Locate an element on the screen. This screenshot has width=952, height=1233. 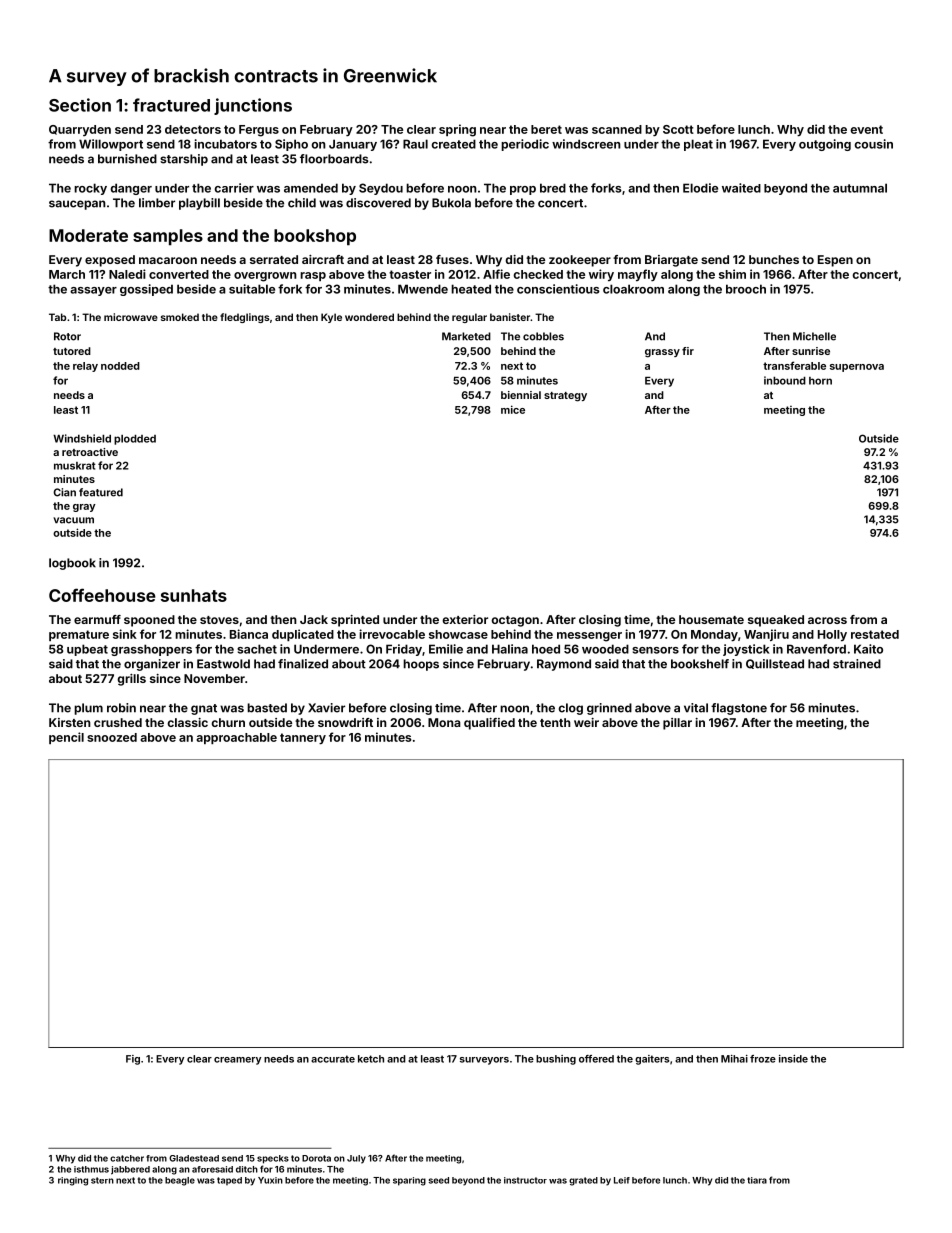
mice is located at coordinates (513, 409).
